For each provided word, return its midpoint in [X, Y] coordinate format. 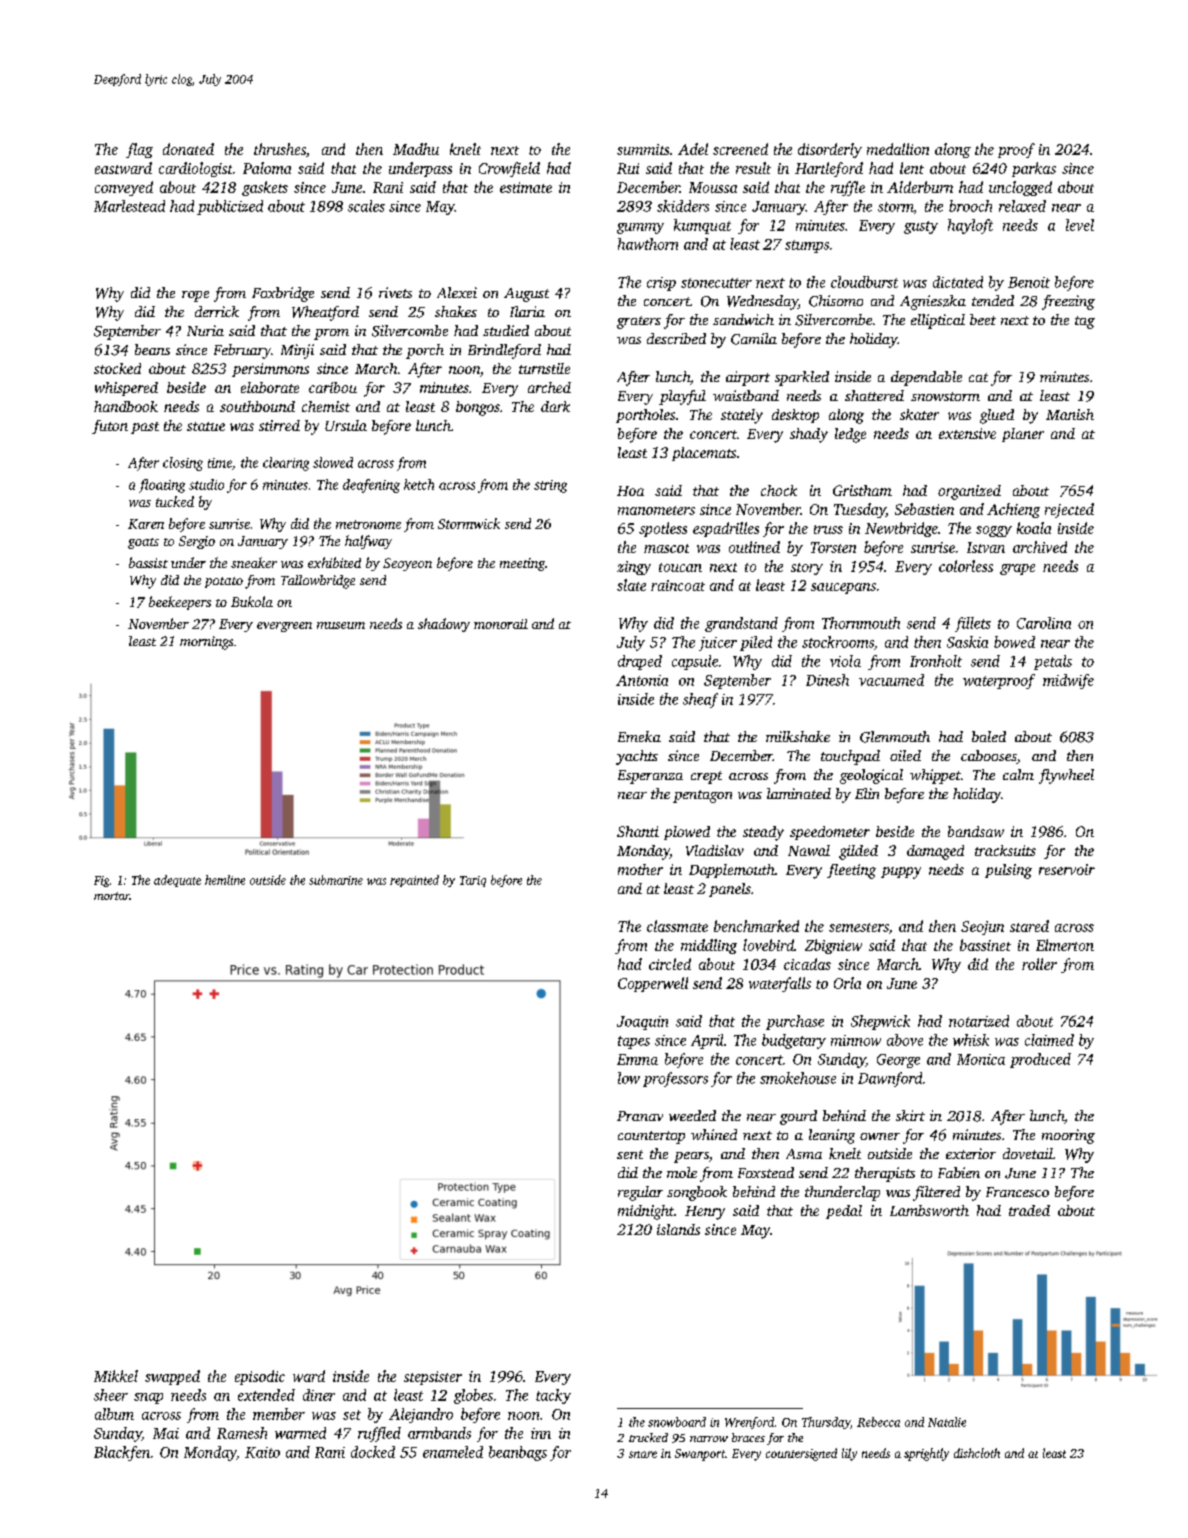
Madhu [416, 149]
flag [139, 150]
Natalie [947, 1422]
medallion [898, 149]
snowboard [677, 1422]
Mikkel [116, 1376]
